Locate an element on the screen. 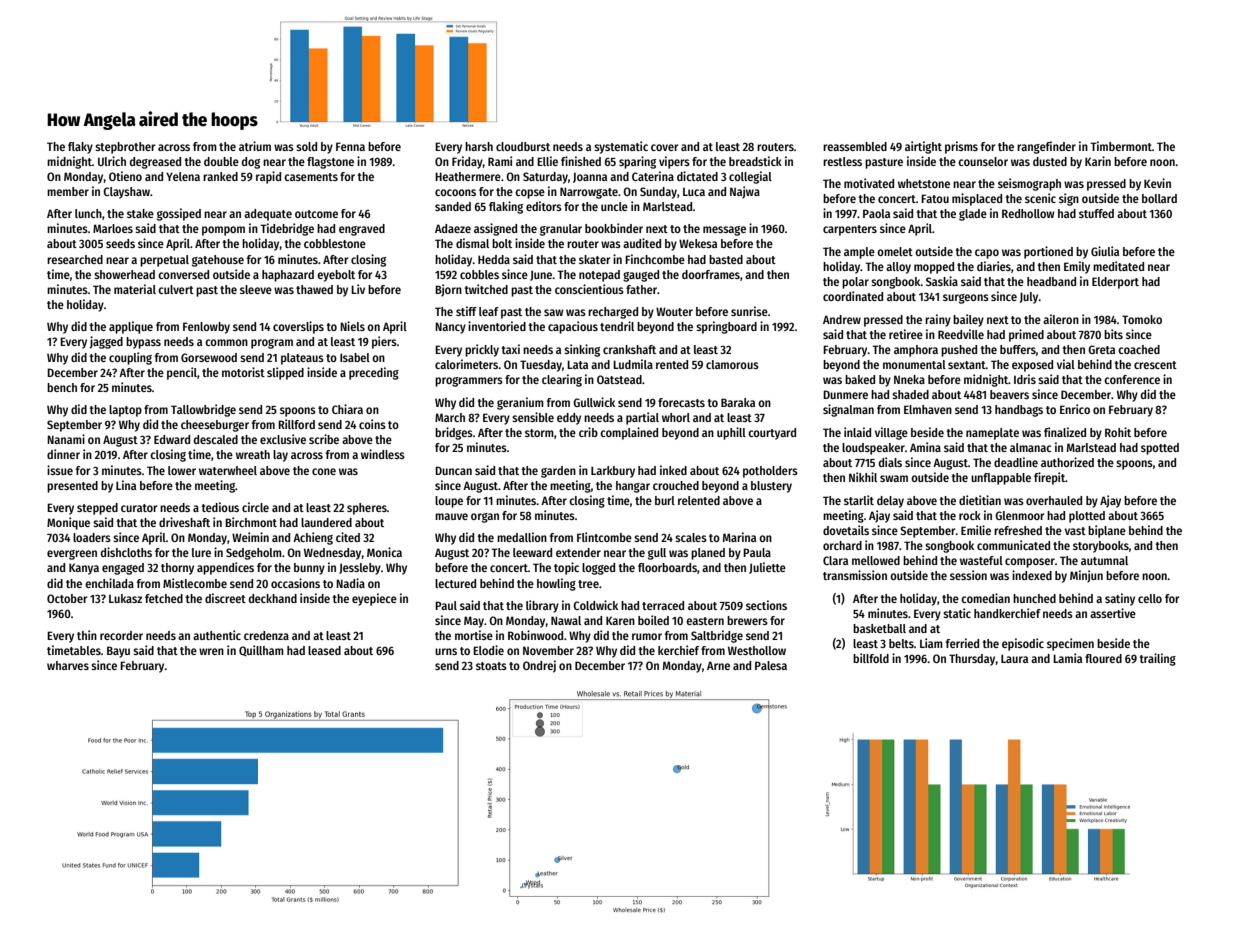 The image size is (1233, 952). Nneka is located at coordinates (909, 379).
